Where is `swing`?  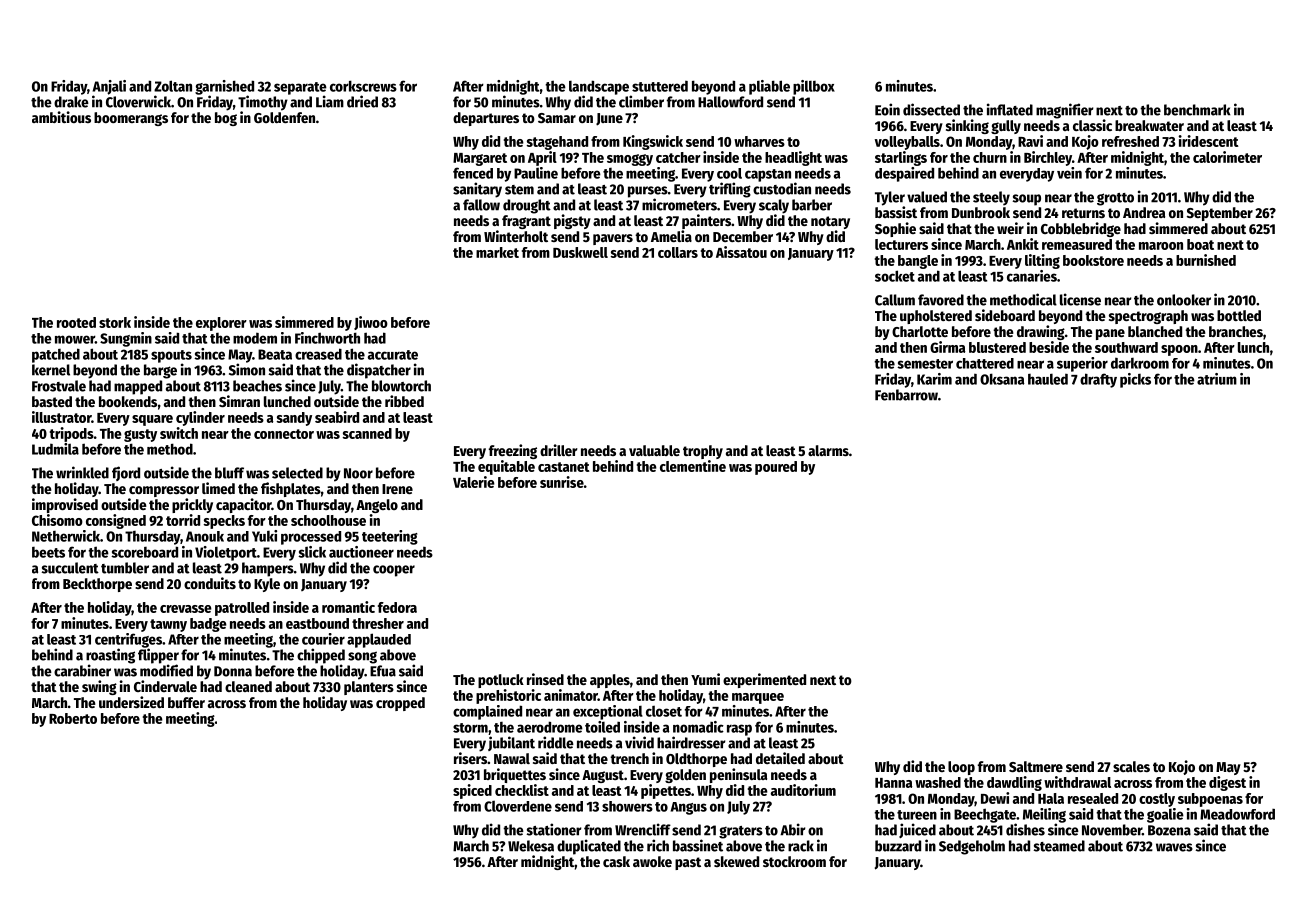 swing is located at coordinates (99, 687).
